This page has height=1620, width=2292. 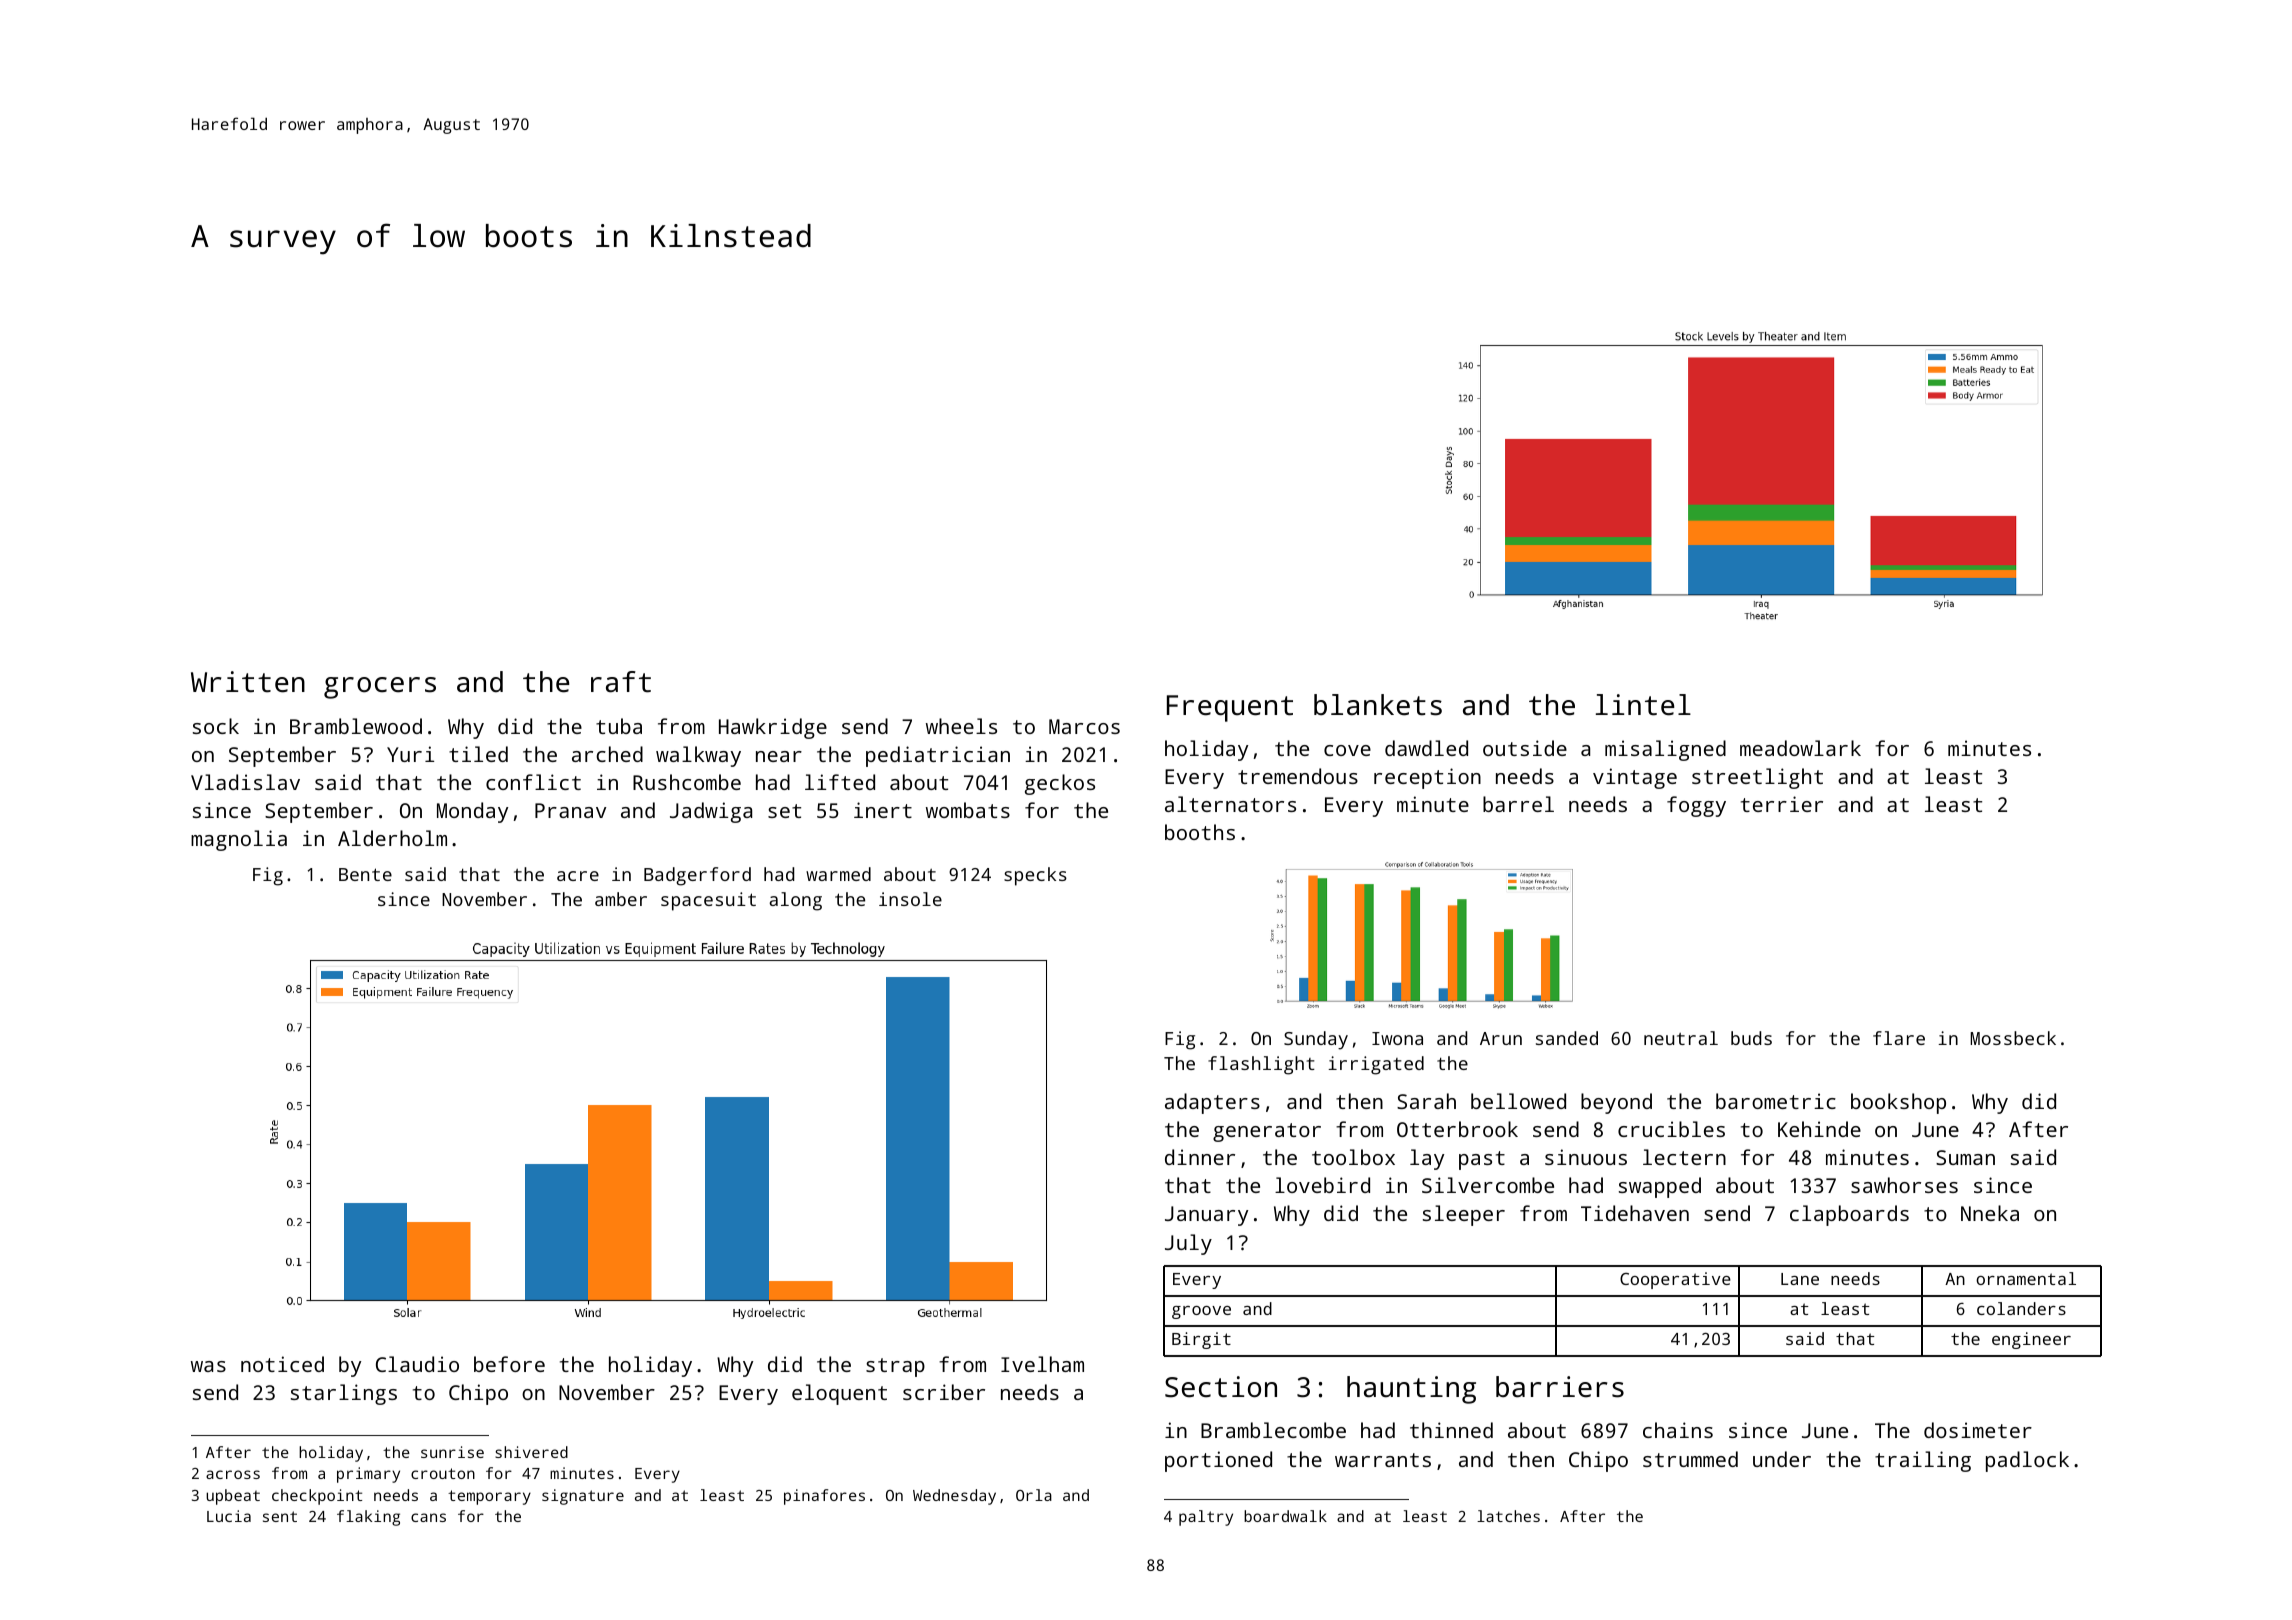 I want to click on Tidehaven, so click(x=1635, y=1213).
